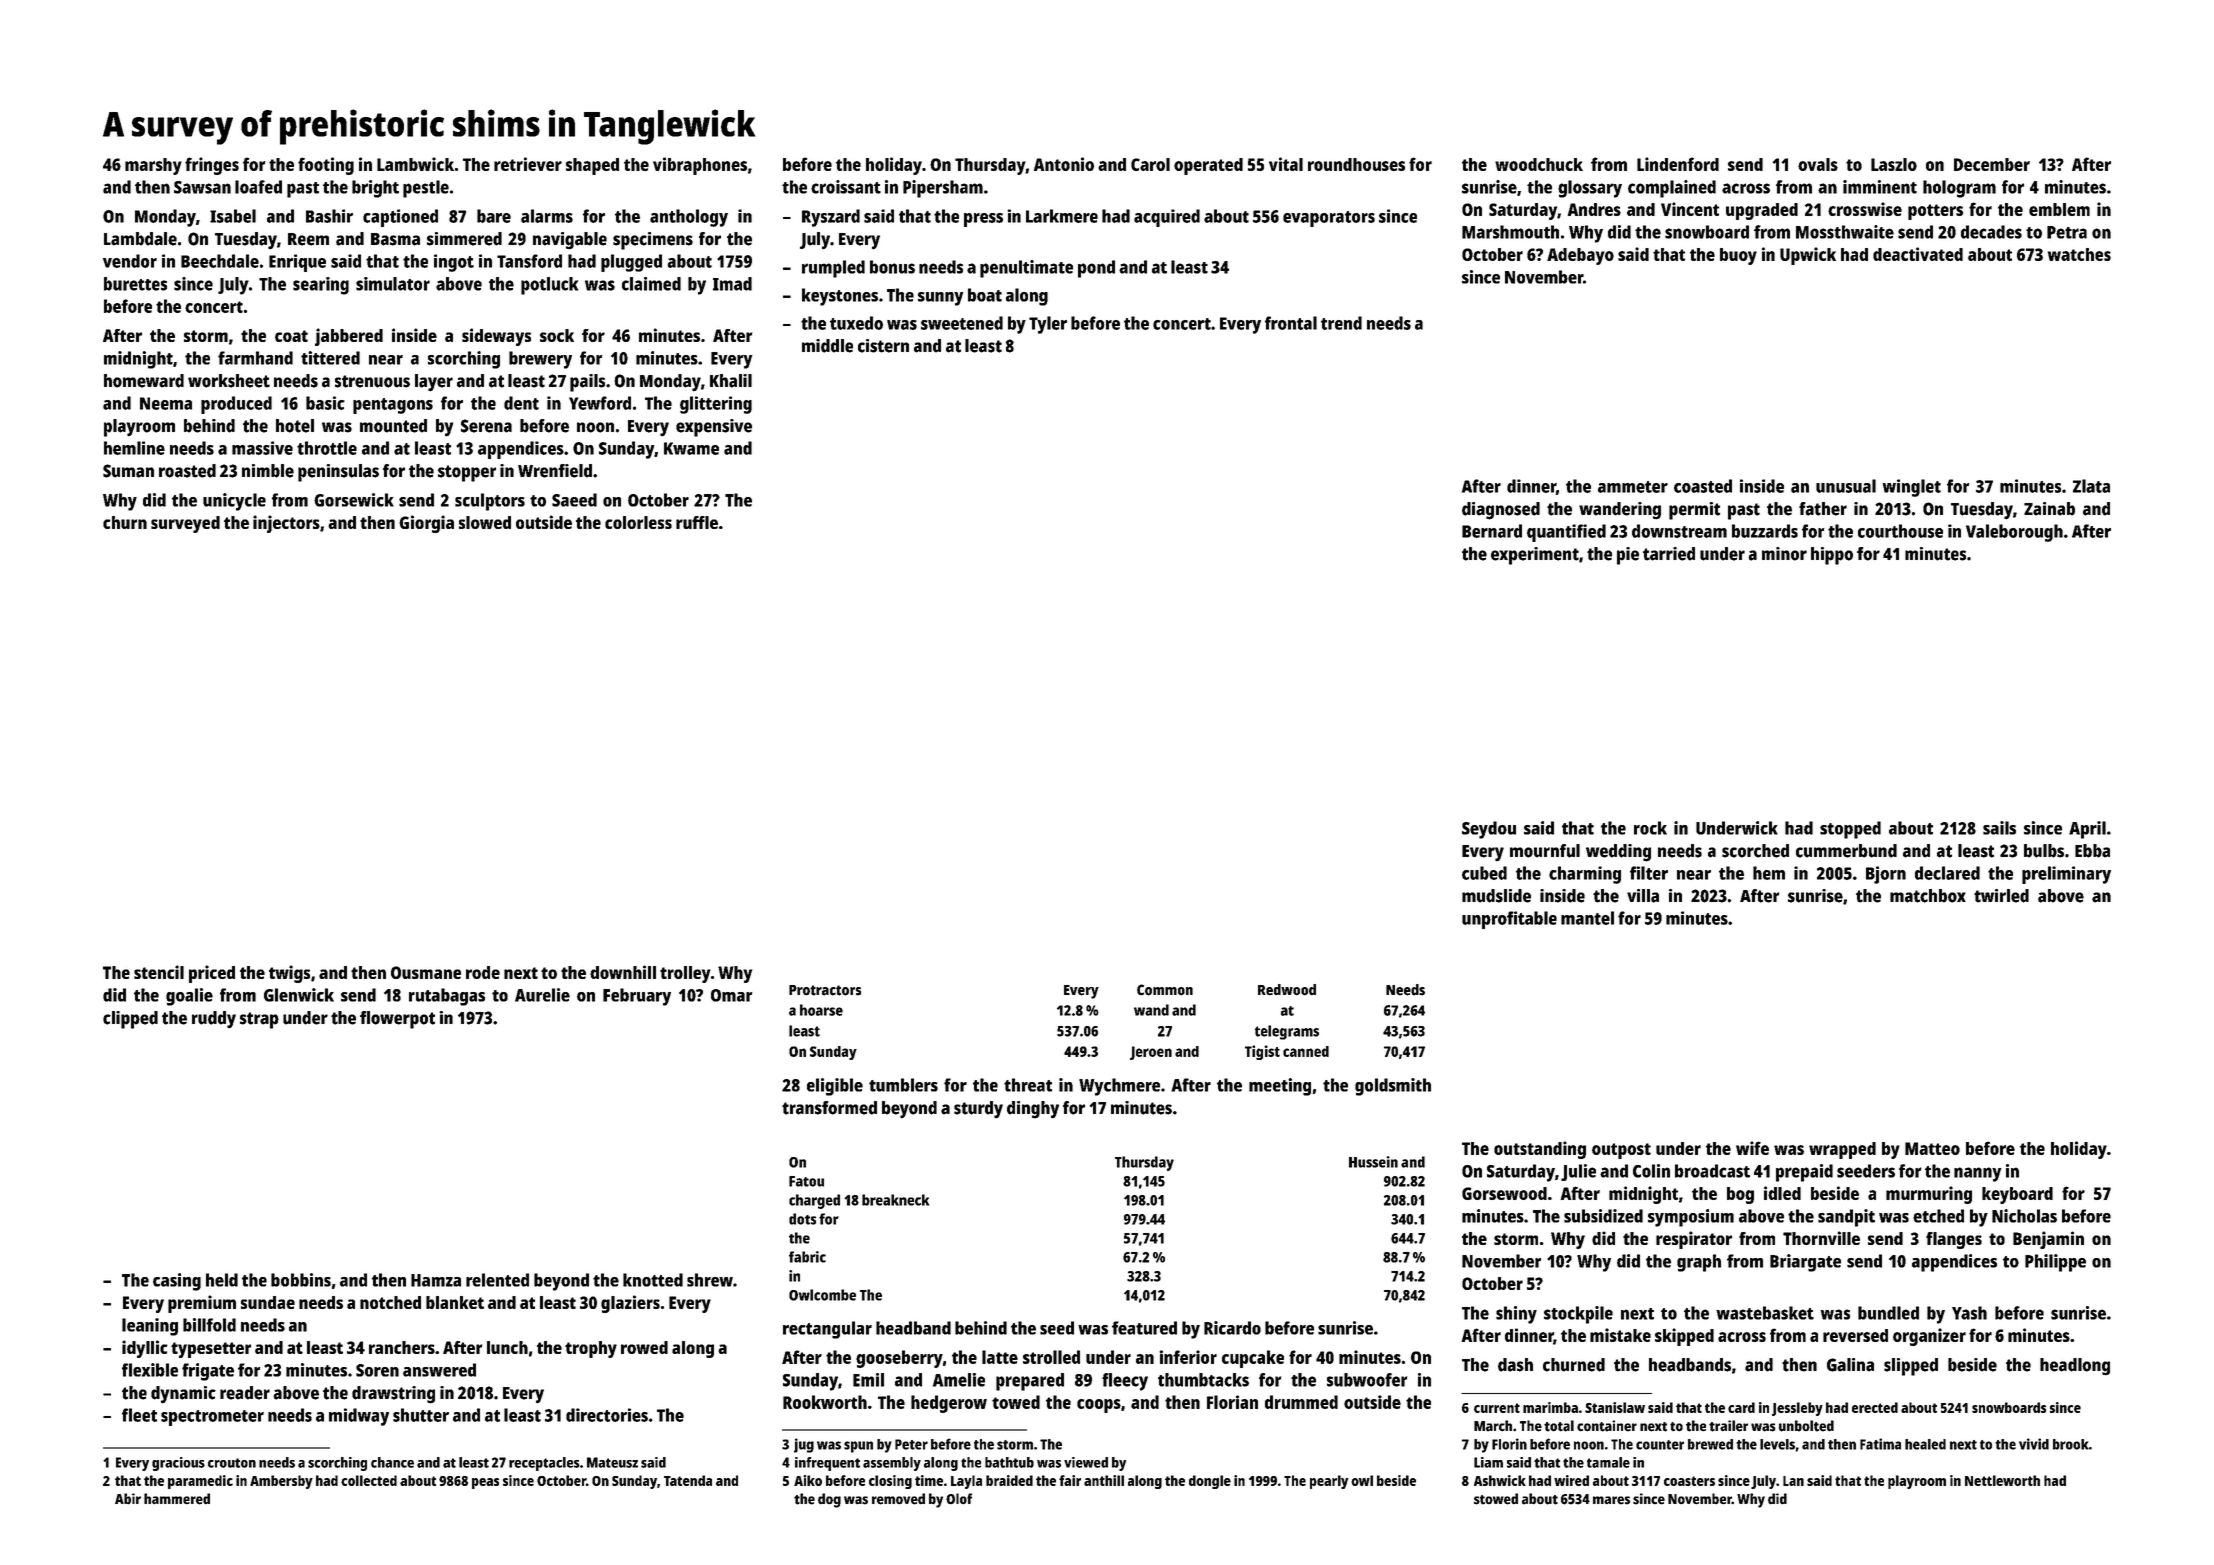 This page has height=1565, width=2214. What do you see at coordinates (540, 360) in the page?
I see `brewery` at bounding box center [540, 360].
